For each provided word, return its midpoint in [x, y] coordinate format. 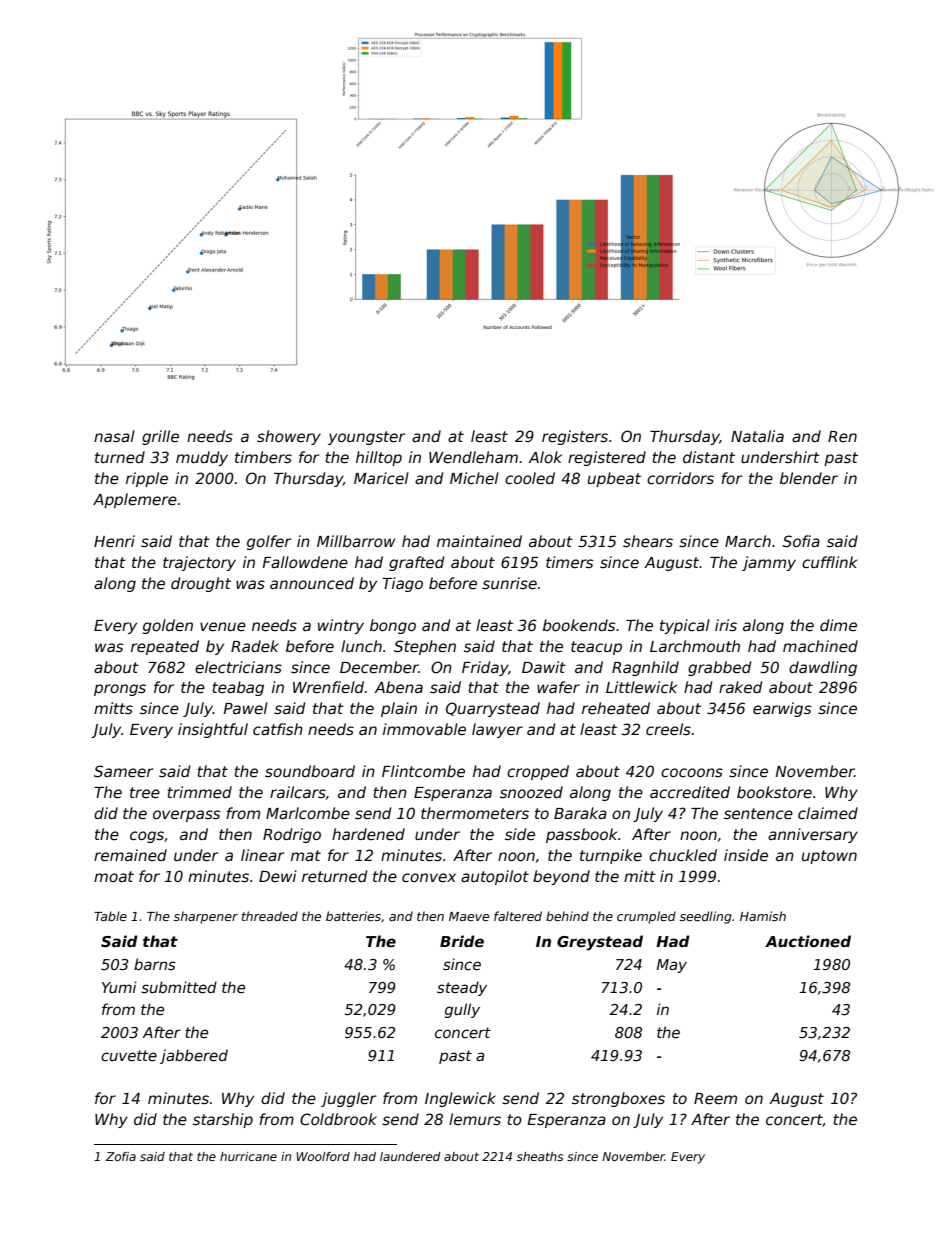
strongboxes [618, 1099]
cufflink [829, 562]
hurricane [248, 1156]
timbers [263, 457]
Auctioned [808, 941]
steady [462, 988]
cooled [530, 478]
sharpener [206, 917]
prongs [120, 690]
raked [740, 687]
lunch [361, 646]
